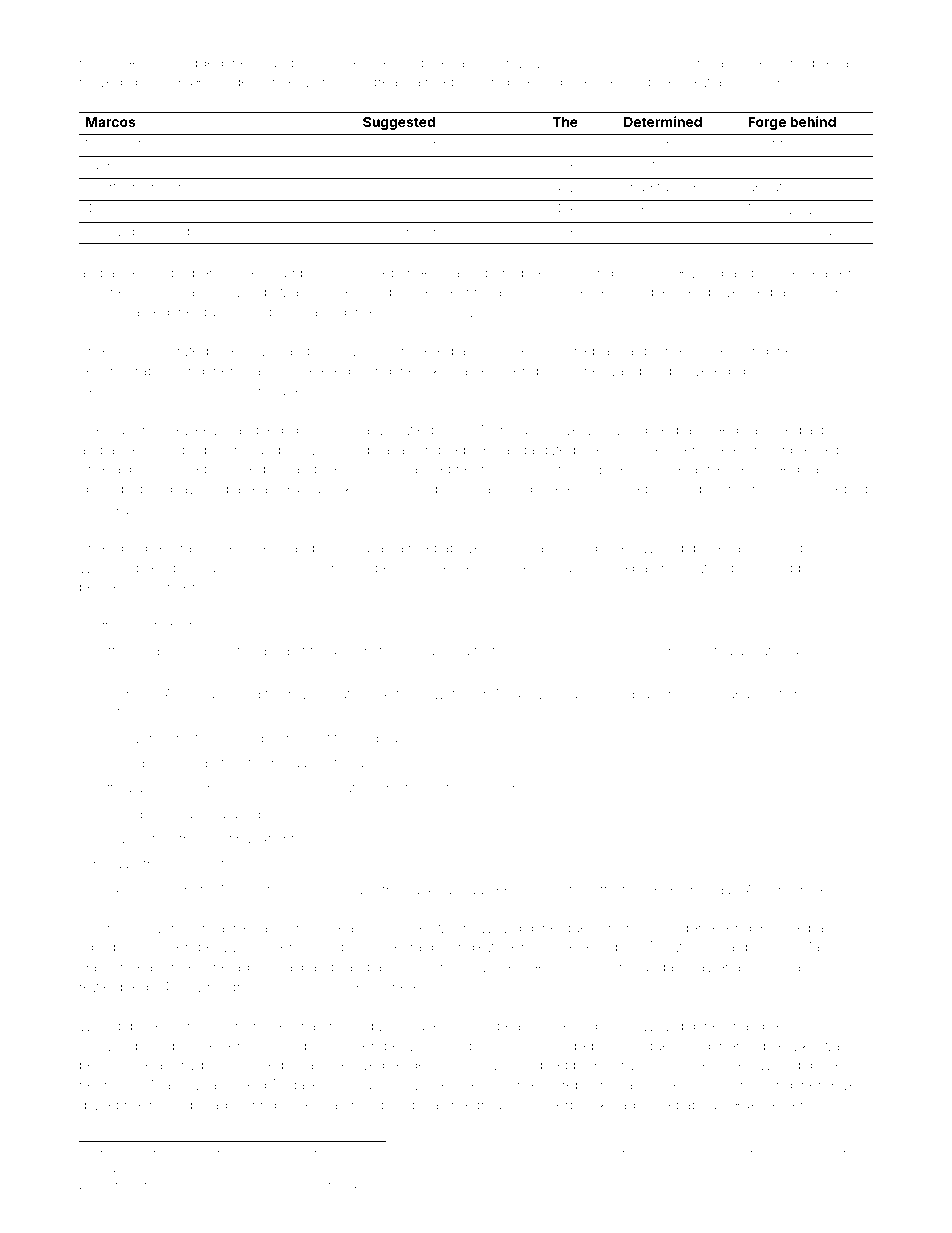 This image has width=952, height=1233. Describe the element at coordinates (836, 1153) in the image. I see `bandanas` at that location.
